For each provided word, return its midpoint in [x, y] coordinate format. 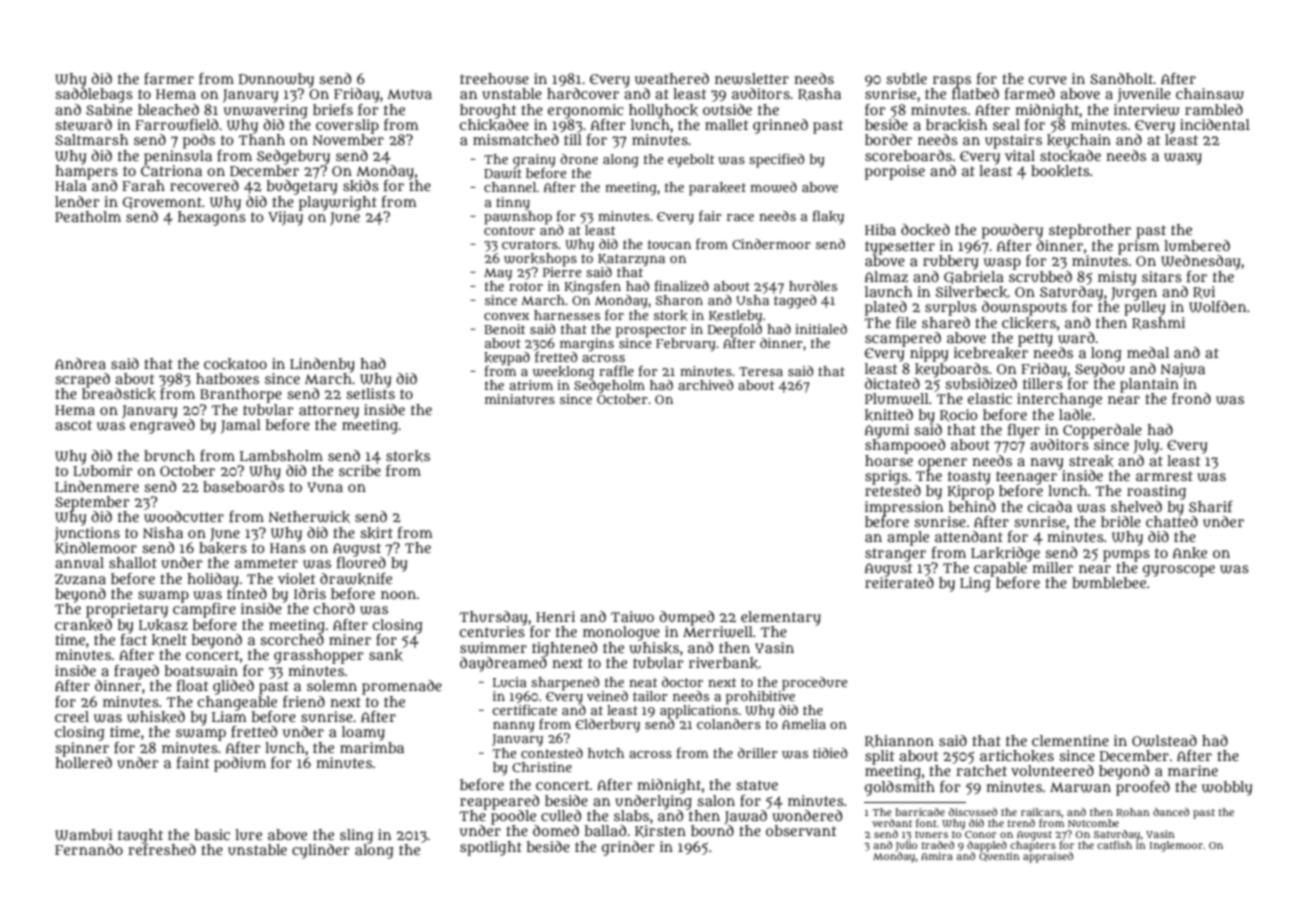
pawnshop [518, 217]
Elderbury [608, 725]
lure [248, 834]
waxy [1183, 159]
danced [1171, 812]
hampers [86, 172]
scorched [292, 639]
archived [705, 385]
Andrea [80, 363]
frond [1191, 398]
